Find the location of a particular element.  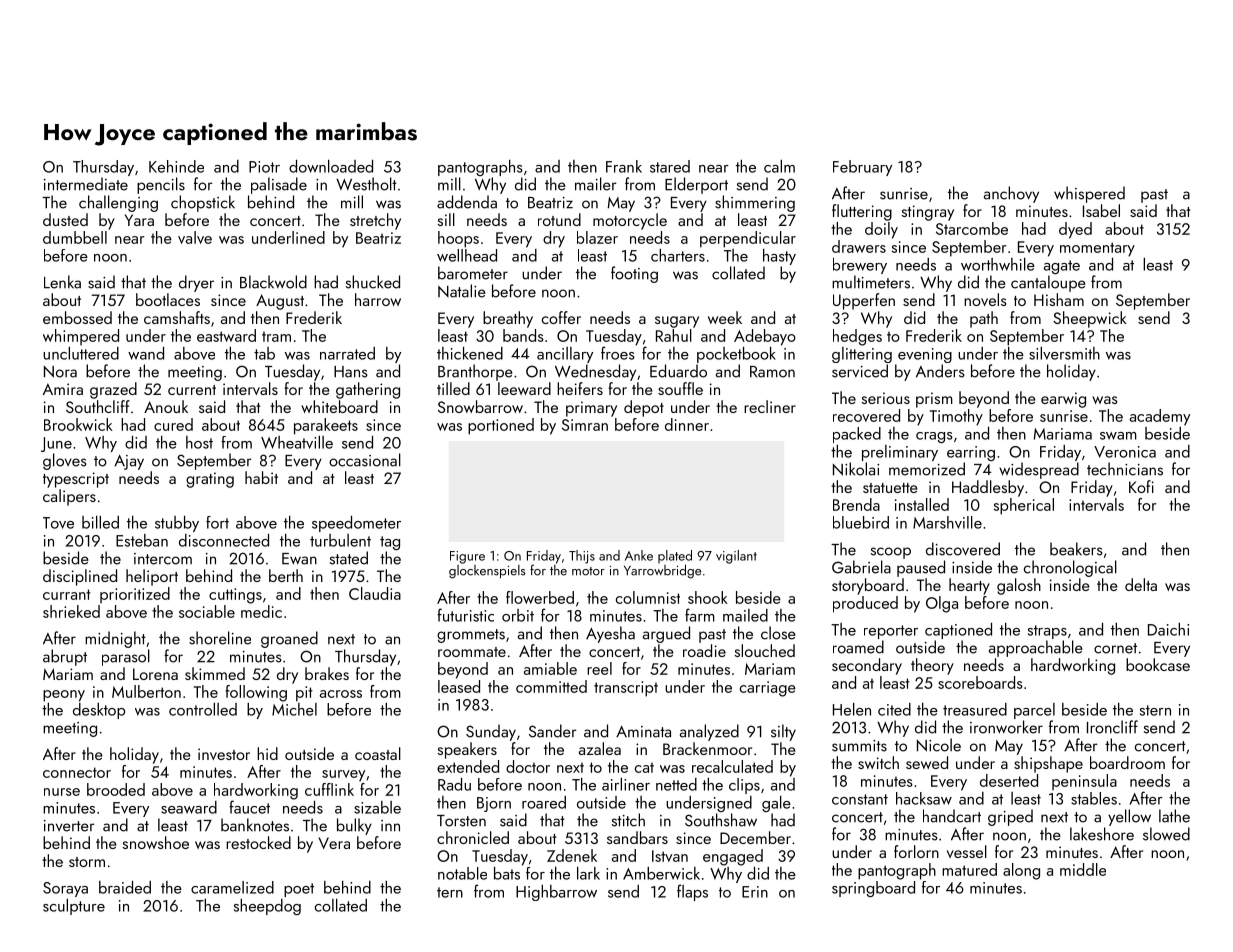

Marshville is located at coordinates (947, 522).
